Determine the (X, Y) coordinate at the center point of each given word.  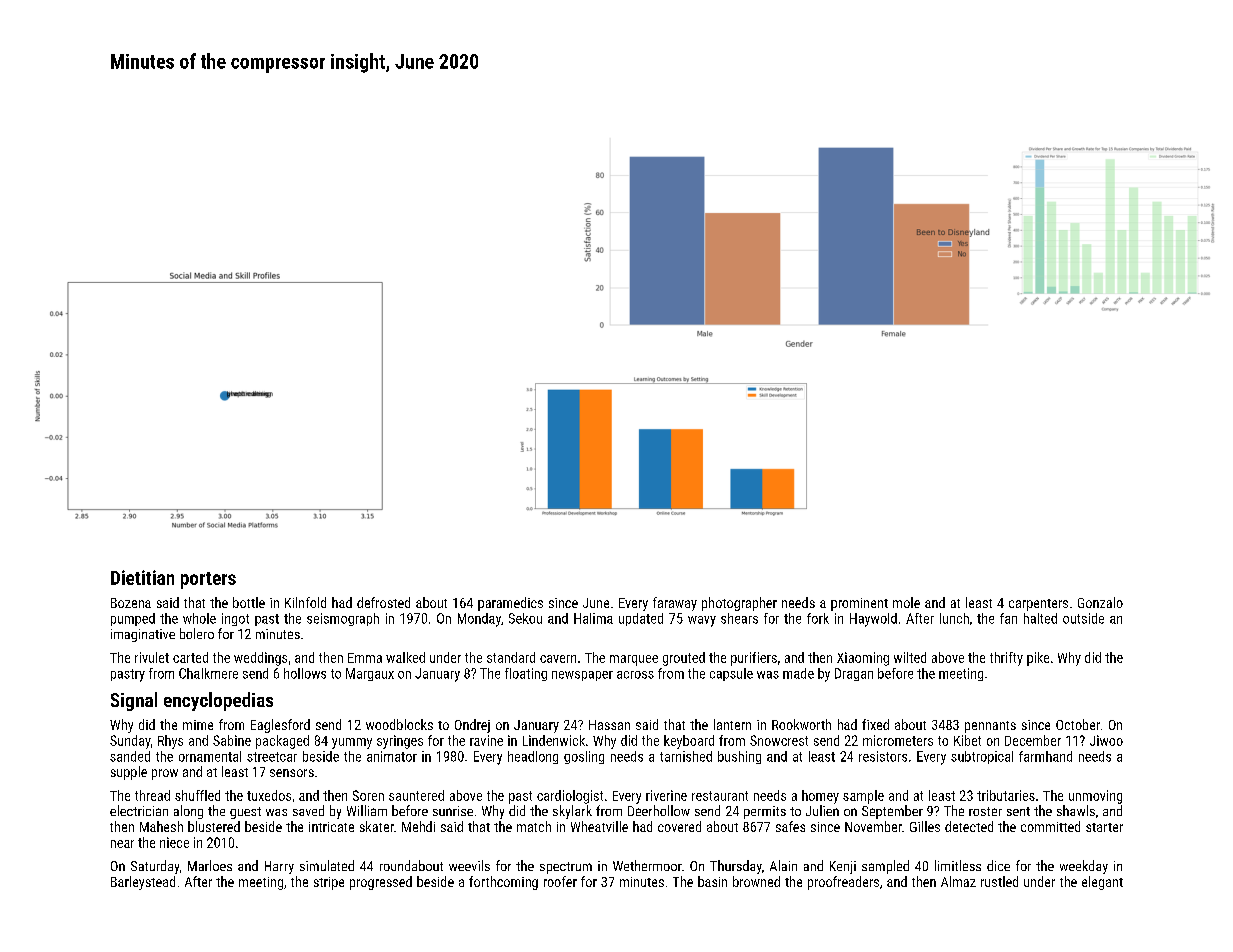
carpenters (1038, 605)
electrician (139, 810)
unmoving (1095, 797)
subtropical (982, 757)
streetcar (272, 757)
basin (712, 881)
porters (208, 580)
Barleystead (143, 883)
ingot (235, 619)
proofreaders (843, 883)
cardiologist (570, 797)
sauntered (416, 795)
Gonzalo (1100, 602)
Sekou (525, 618)
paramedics (510, 604)
